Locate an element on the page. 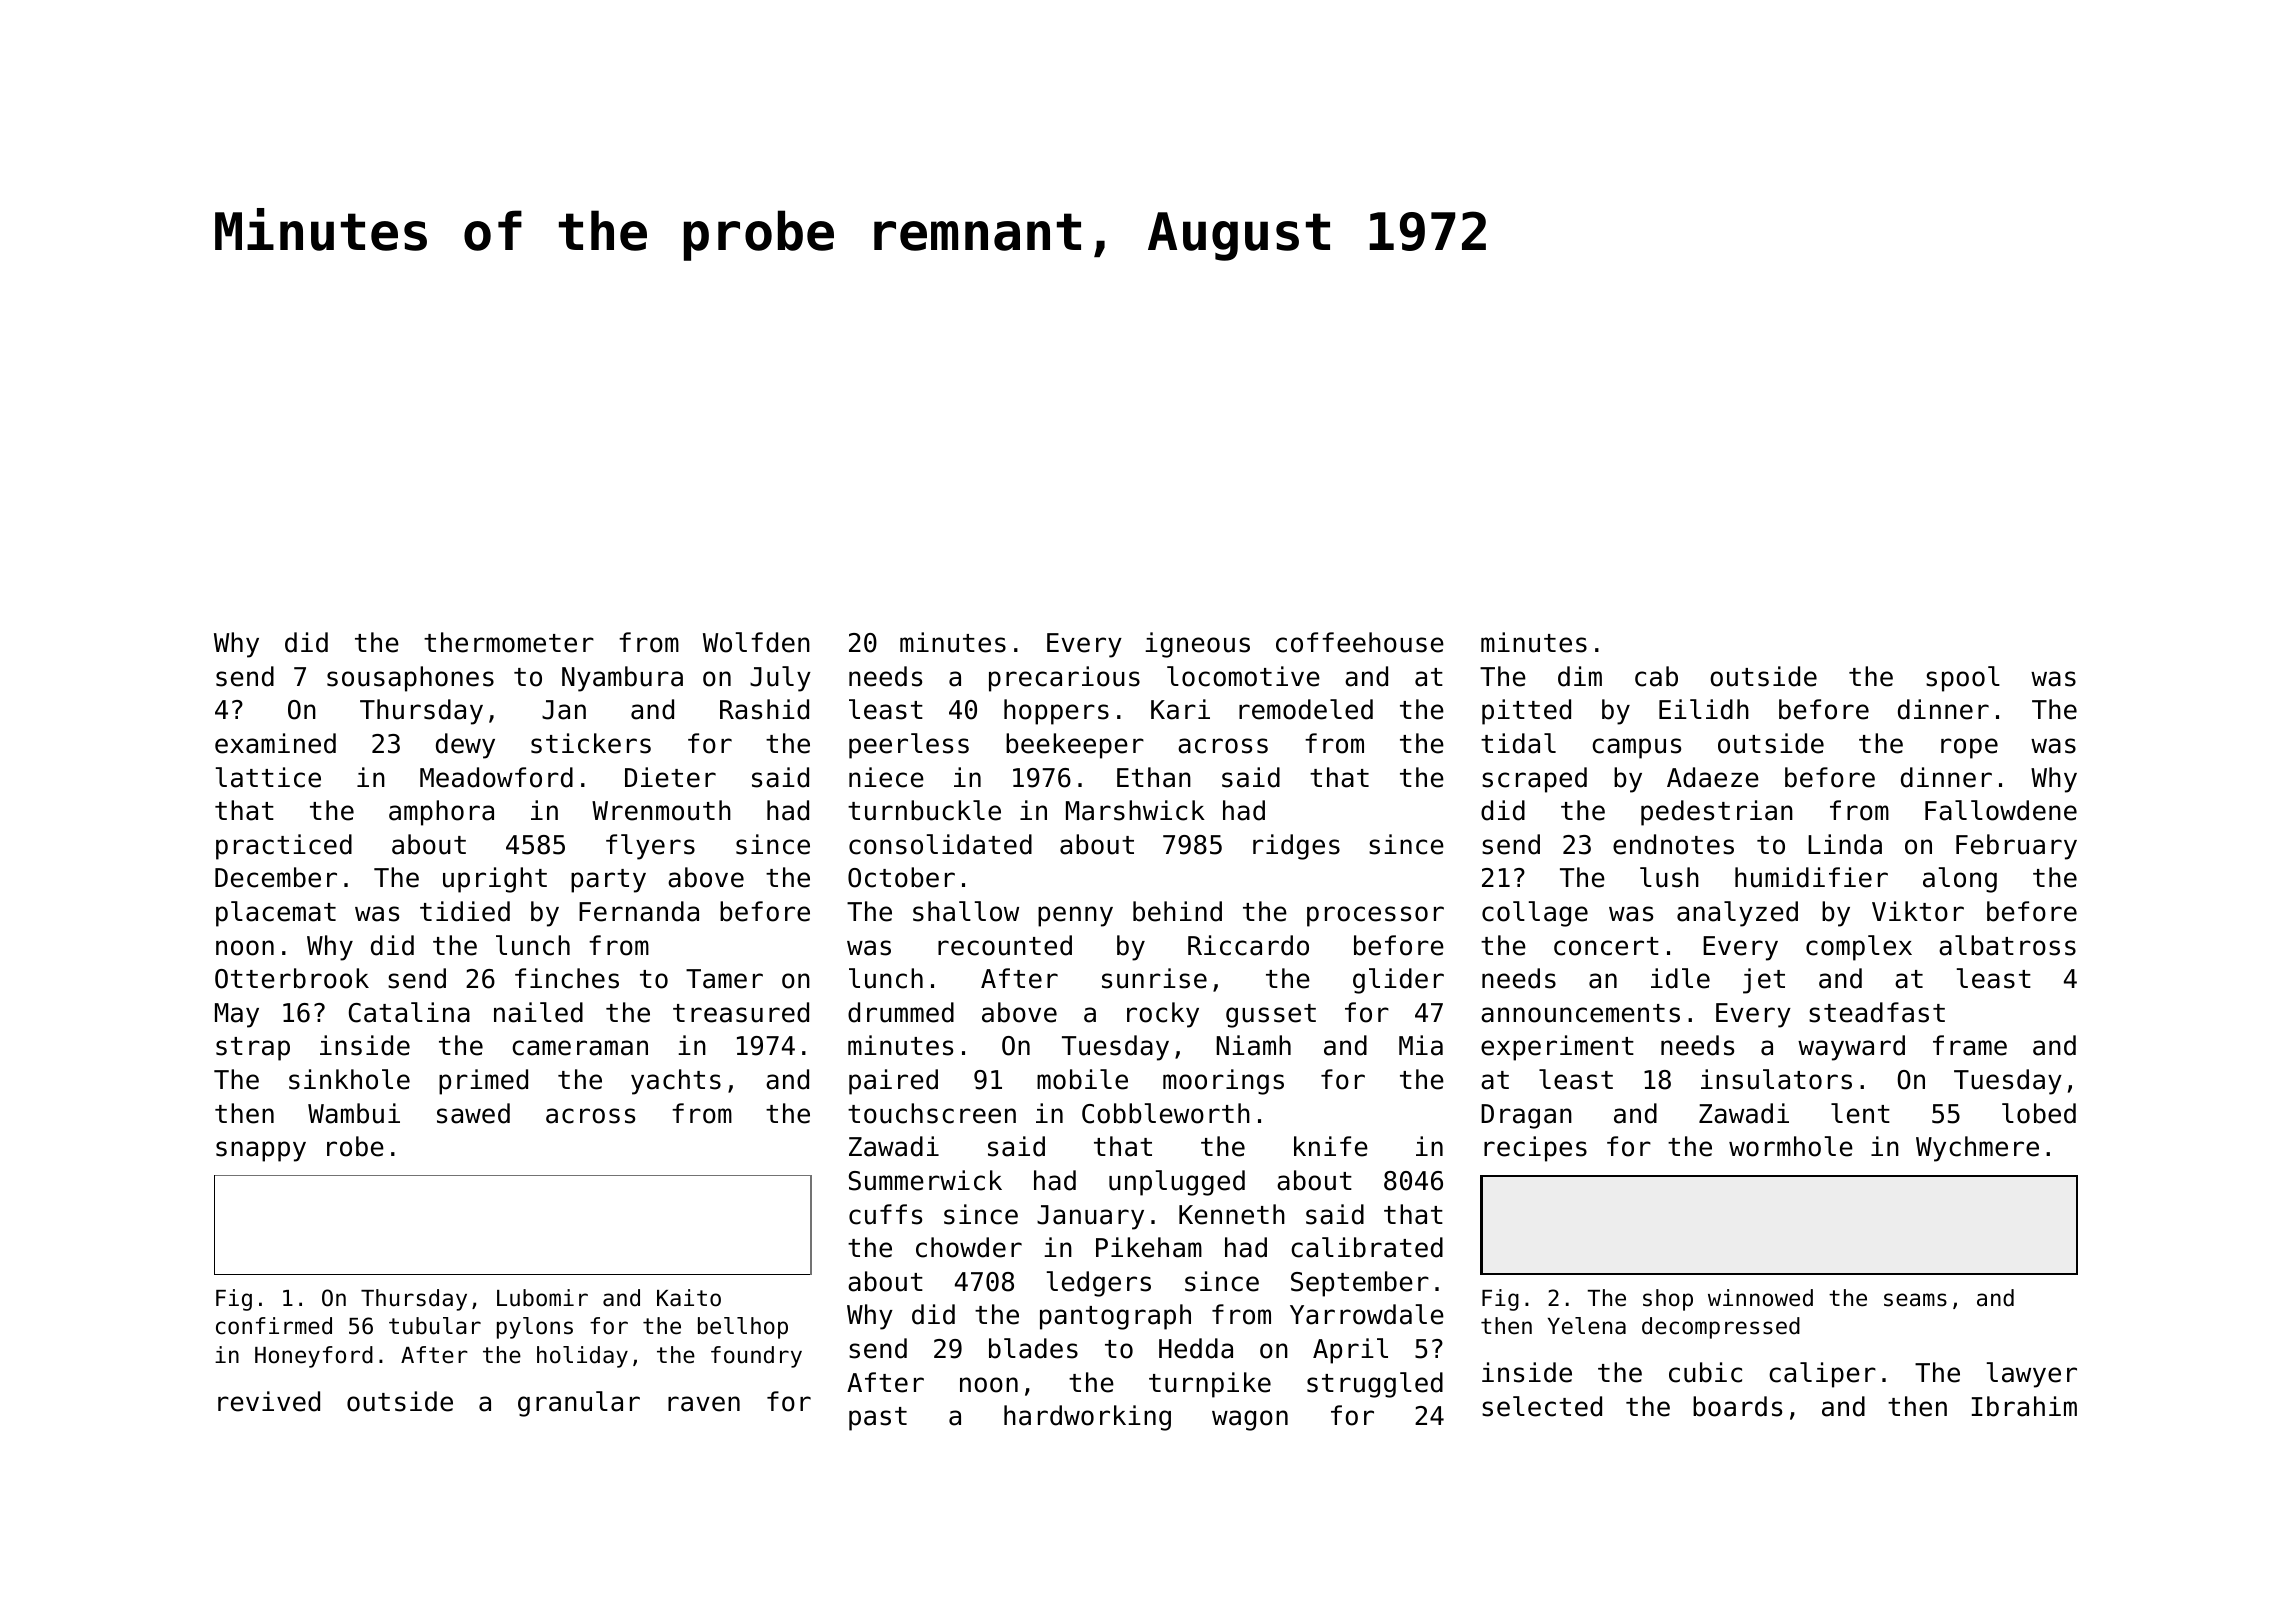 The height and width of the image is (1620, 2292). Wolfden is located at coordinates (756, 642).
